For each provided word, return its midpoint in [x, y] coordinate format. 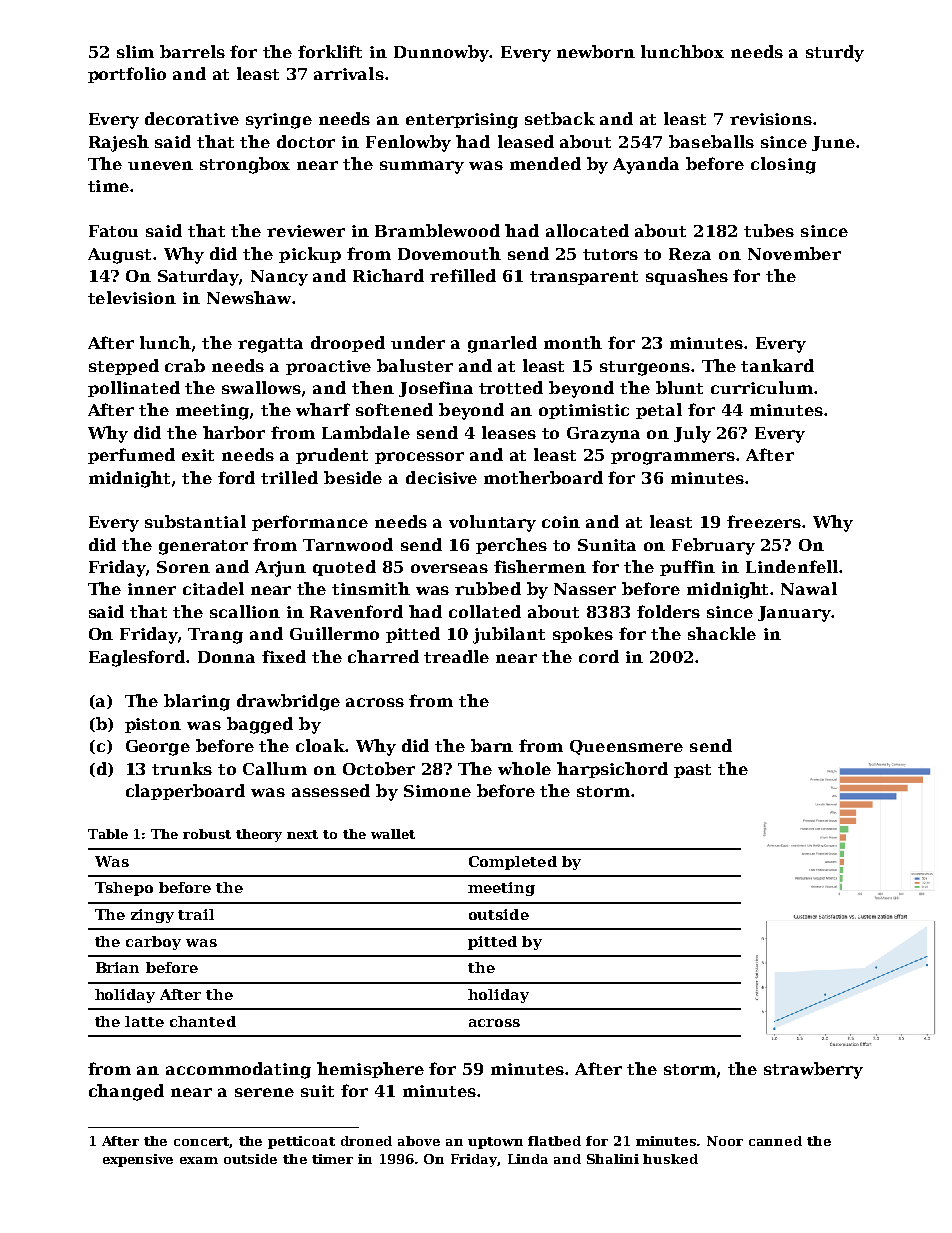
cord [599, 656]
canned [775, 1141]
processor [419, 458]
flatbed [554, 1141]
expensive [138, 1160]
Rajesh [119, 143]
